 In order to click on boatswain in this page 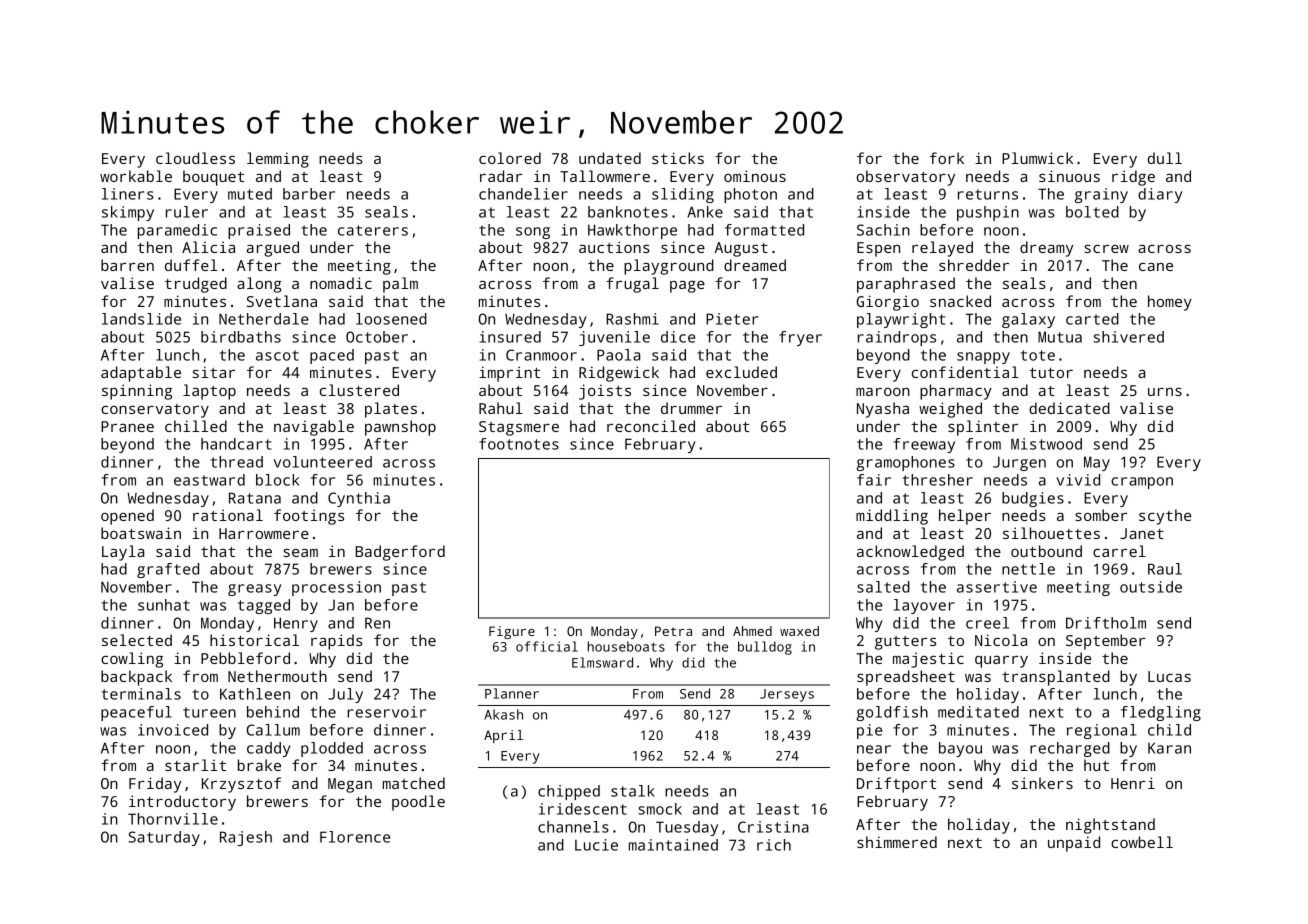, I will do `click(141, 533)`.
